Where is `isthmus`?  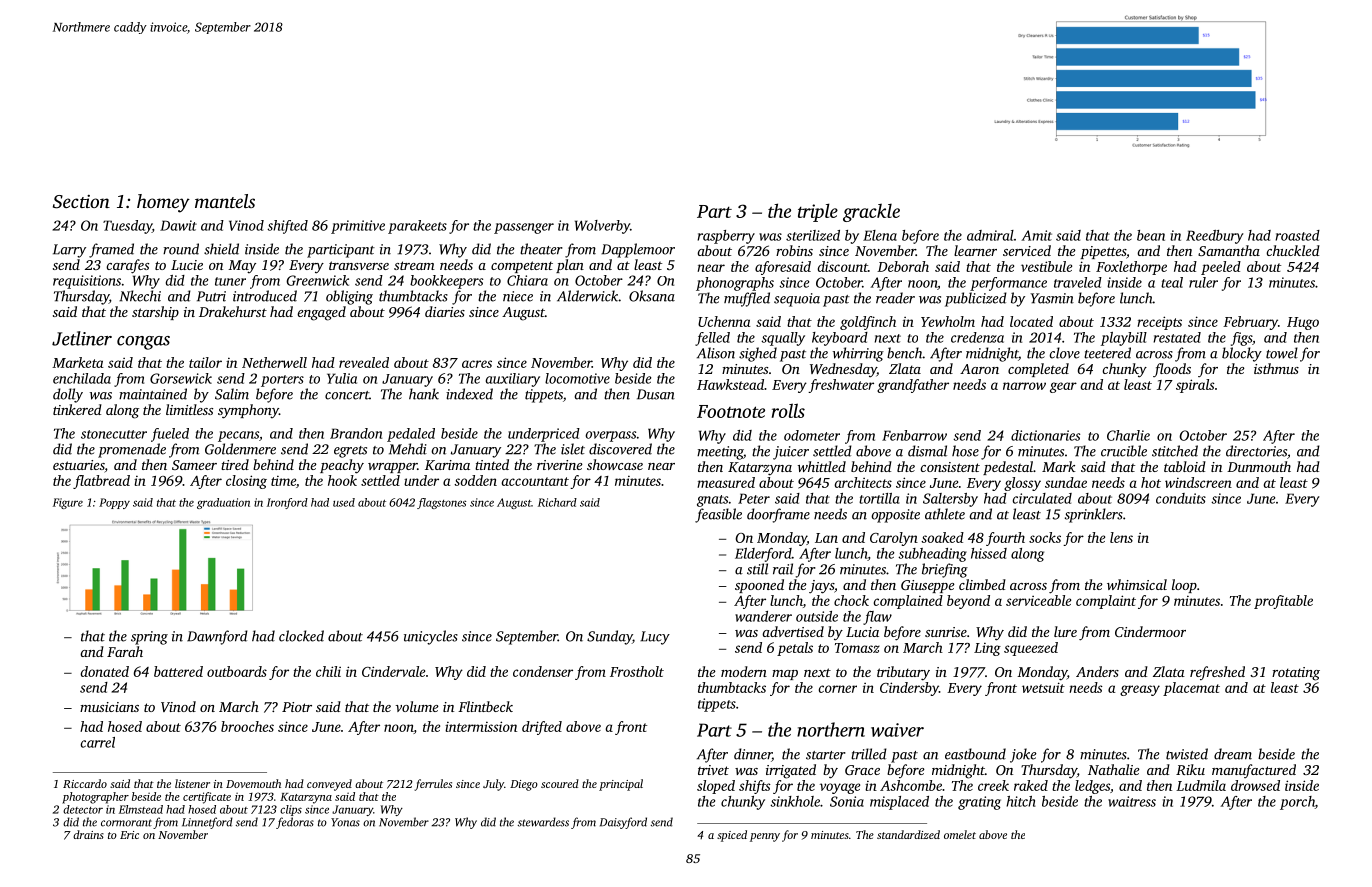
isthmus is located at coordinates (1276, 368).
